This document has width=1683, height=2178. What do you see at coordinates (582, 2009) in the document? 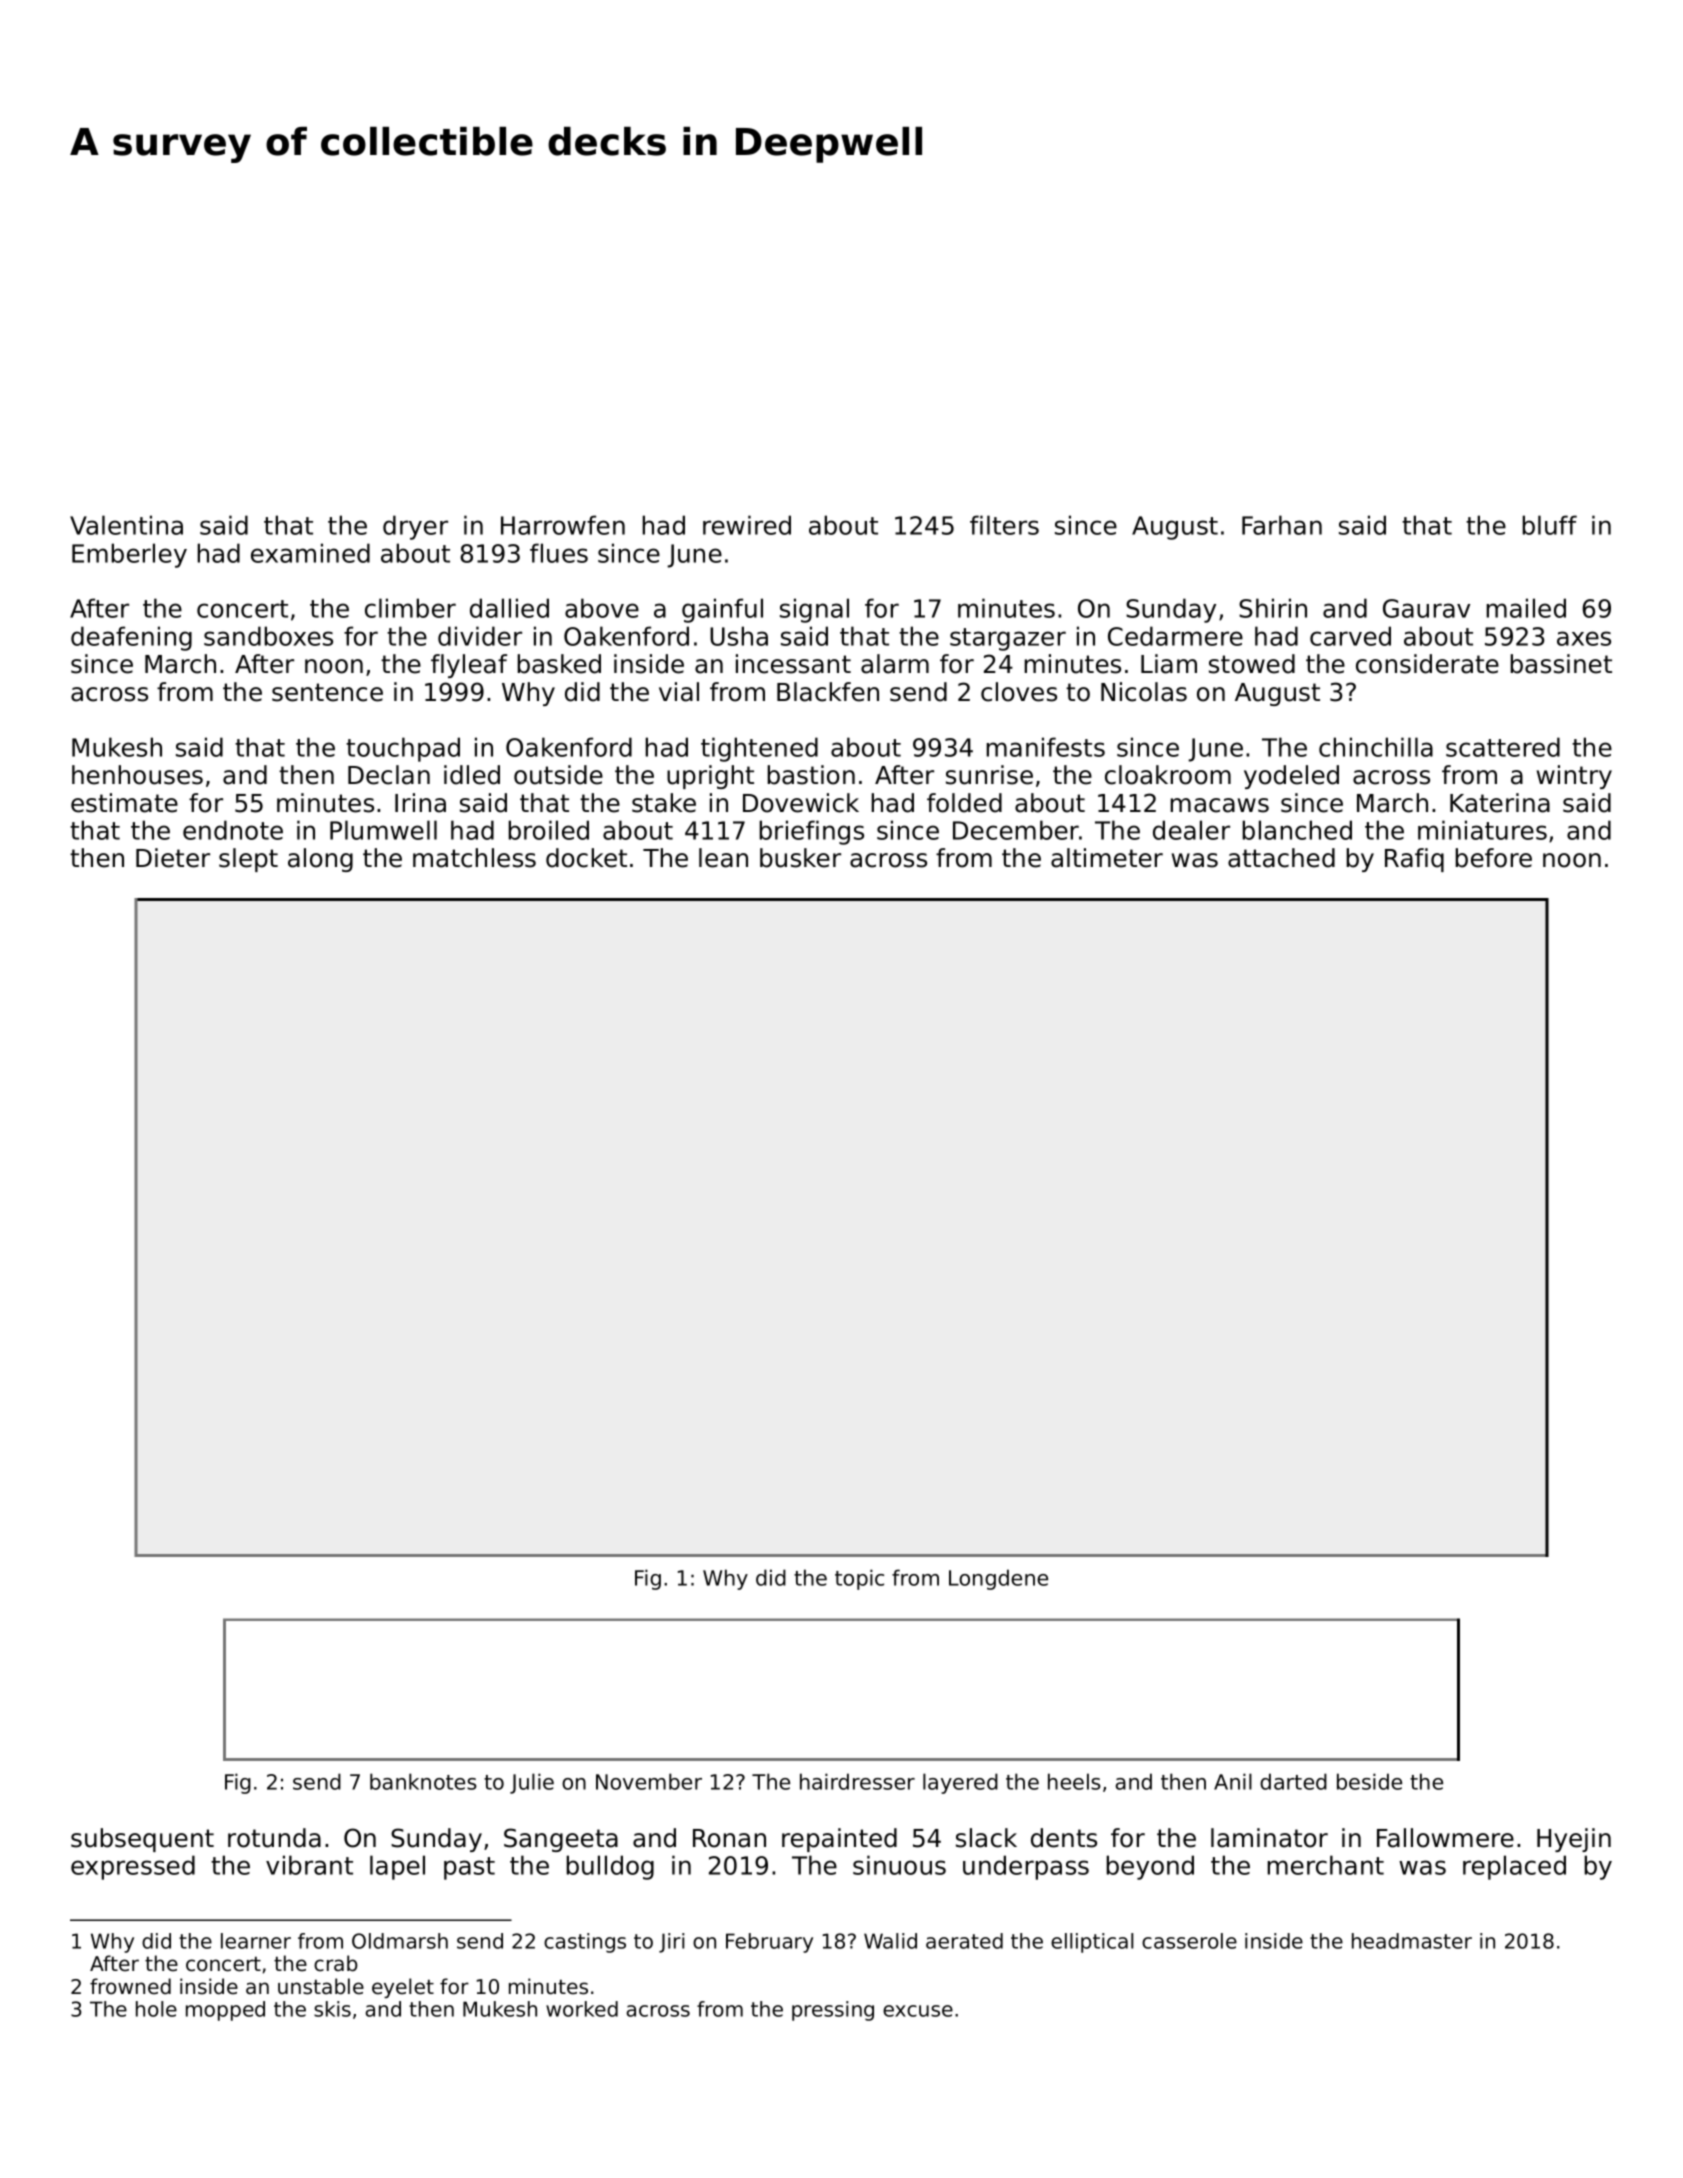
I see `worked` at bounding box center [582, 2009].
